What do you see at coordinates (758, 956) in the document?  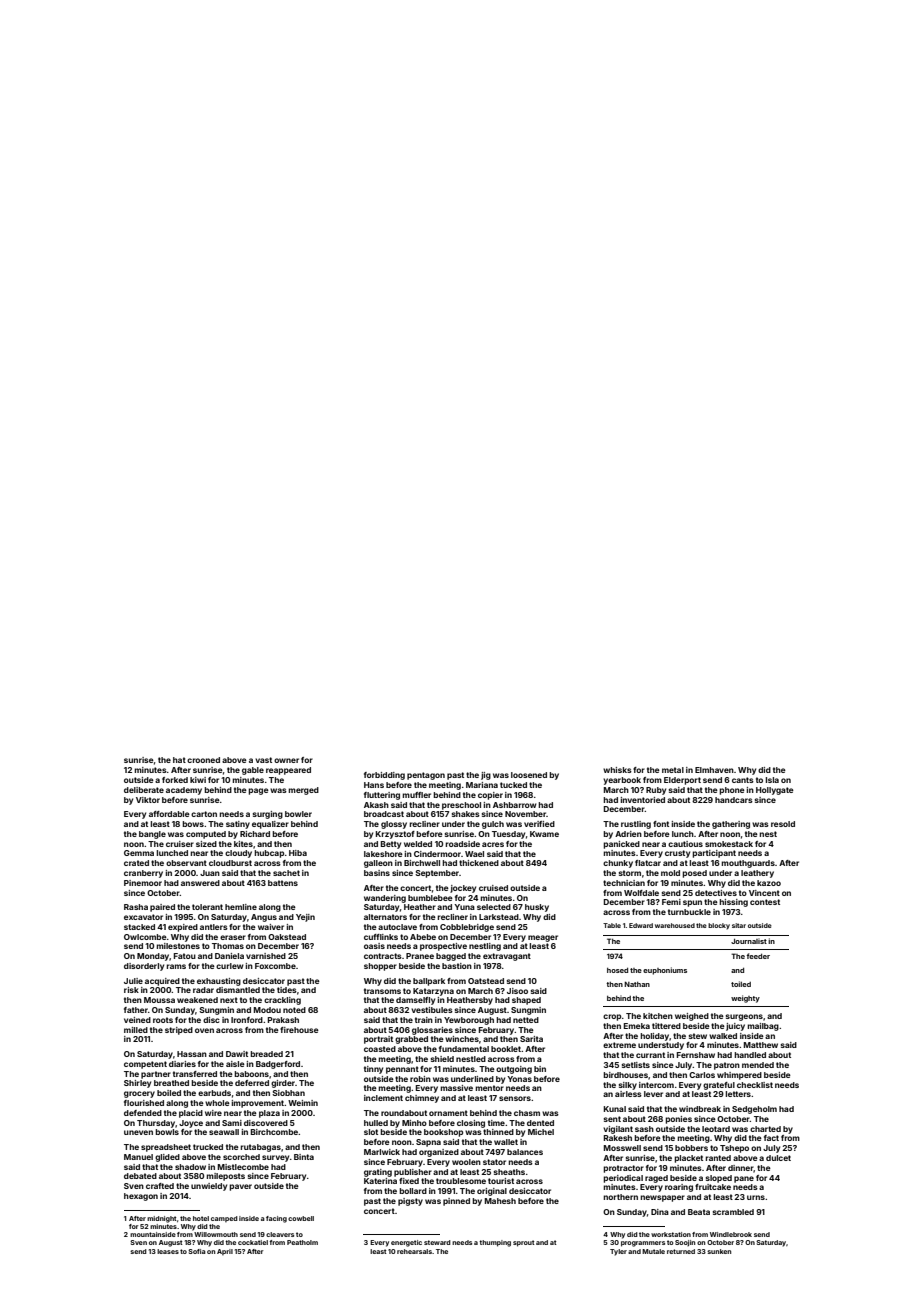 I see `feeder` at bounding box center [758, 956].
